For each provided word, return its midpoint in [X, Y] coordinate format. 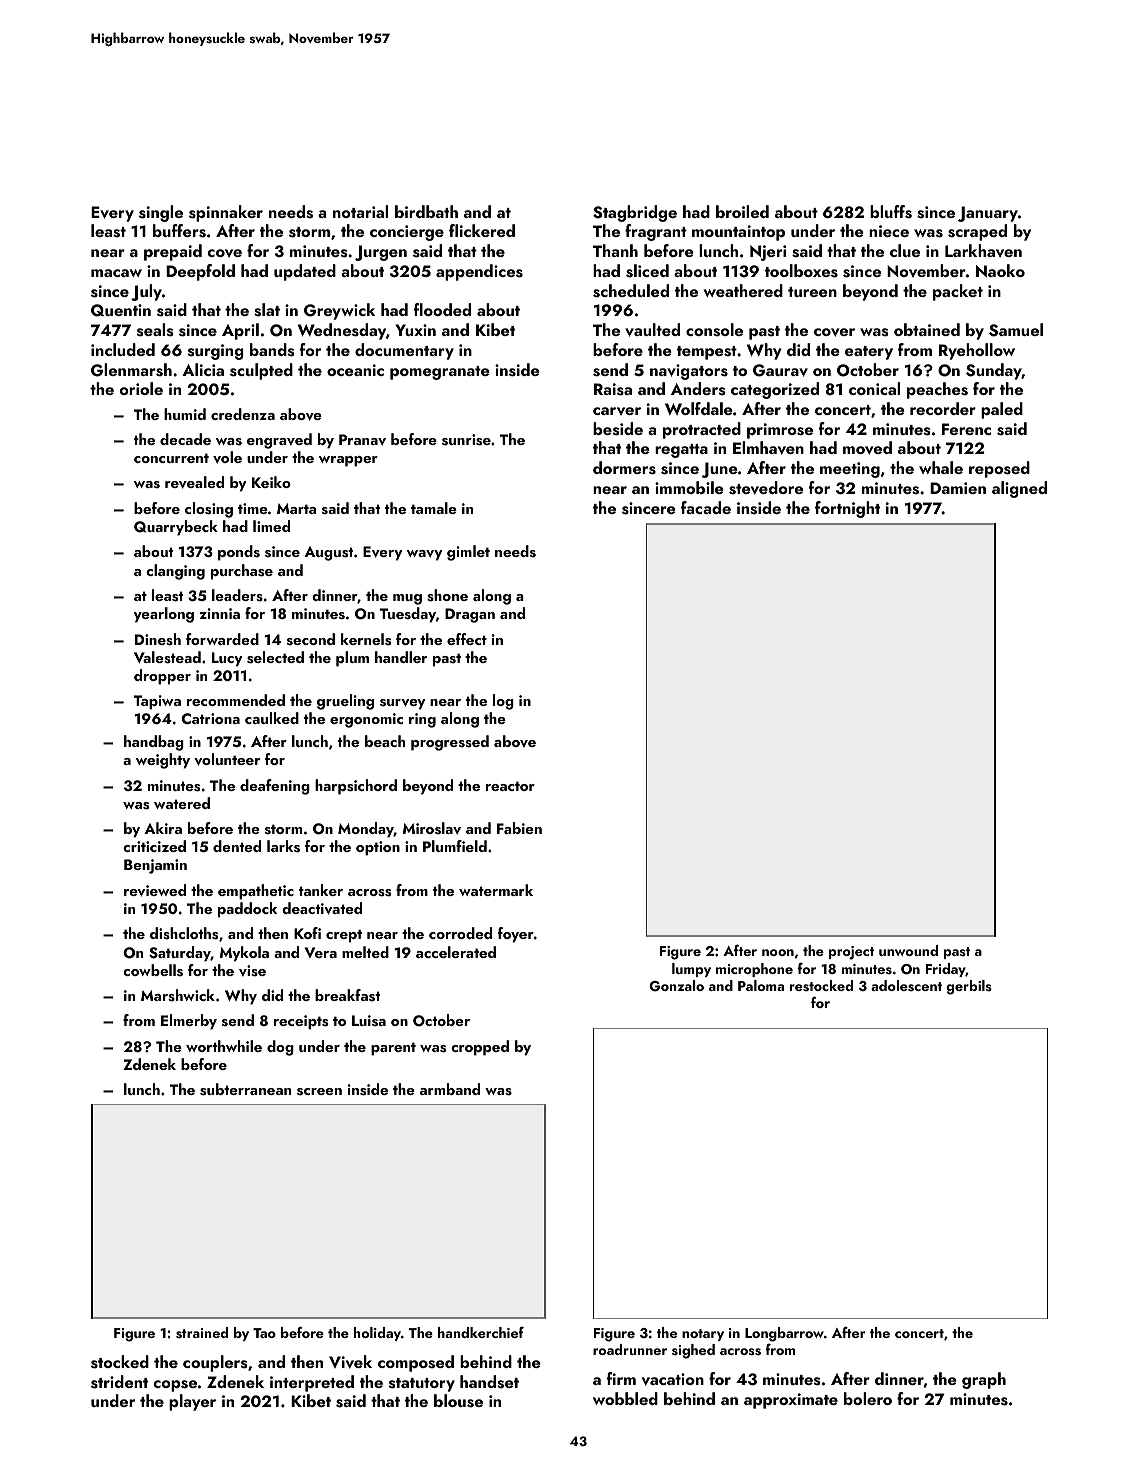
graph [984, 1380]
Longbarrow [784, 1334]
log [503, 702]
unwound [908, 950]
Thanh [615, 250]
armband [450, 1089]
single [161, 213]
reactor [510, 786]
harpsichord [356, 787]
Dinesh [158, 639]
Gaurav [780, 370]
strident [119, 1382]
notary [703, 1335]
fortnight [847, 509]
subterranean [245, 1089]
